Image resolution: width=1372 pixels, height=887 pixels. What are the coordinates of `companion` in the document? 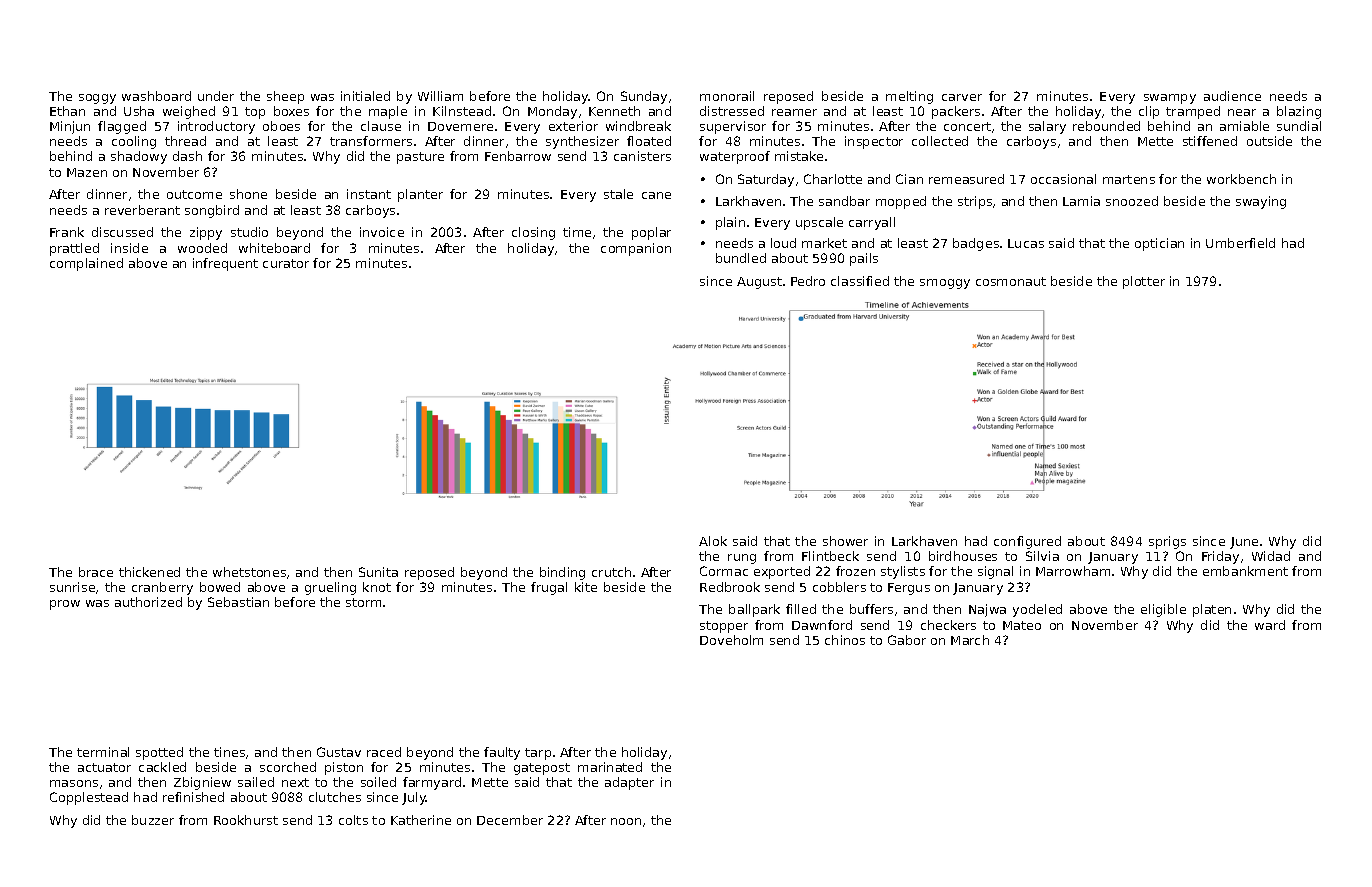 It's located at (636, 249).
